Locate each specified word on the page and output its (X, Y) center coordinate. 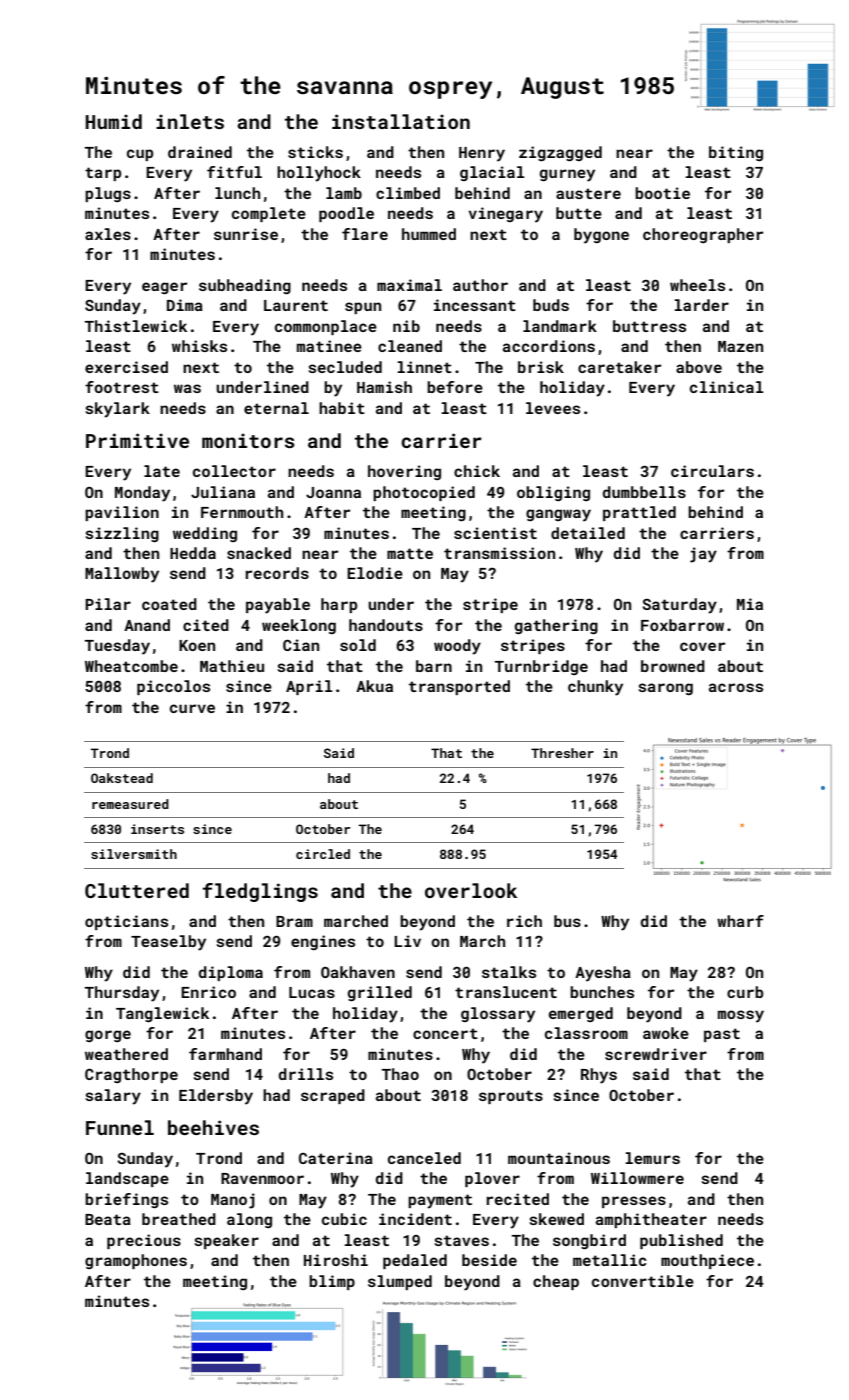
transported (459, 687)
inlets (190, 121)
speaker (226, 1241)
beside (489, 1260)
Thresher (562, 753)
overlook (471, 890)
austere (588, 193)
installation (401, 121)
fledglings (260, 892)
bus (567, 921)
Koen (197, 645)
